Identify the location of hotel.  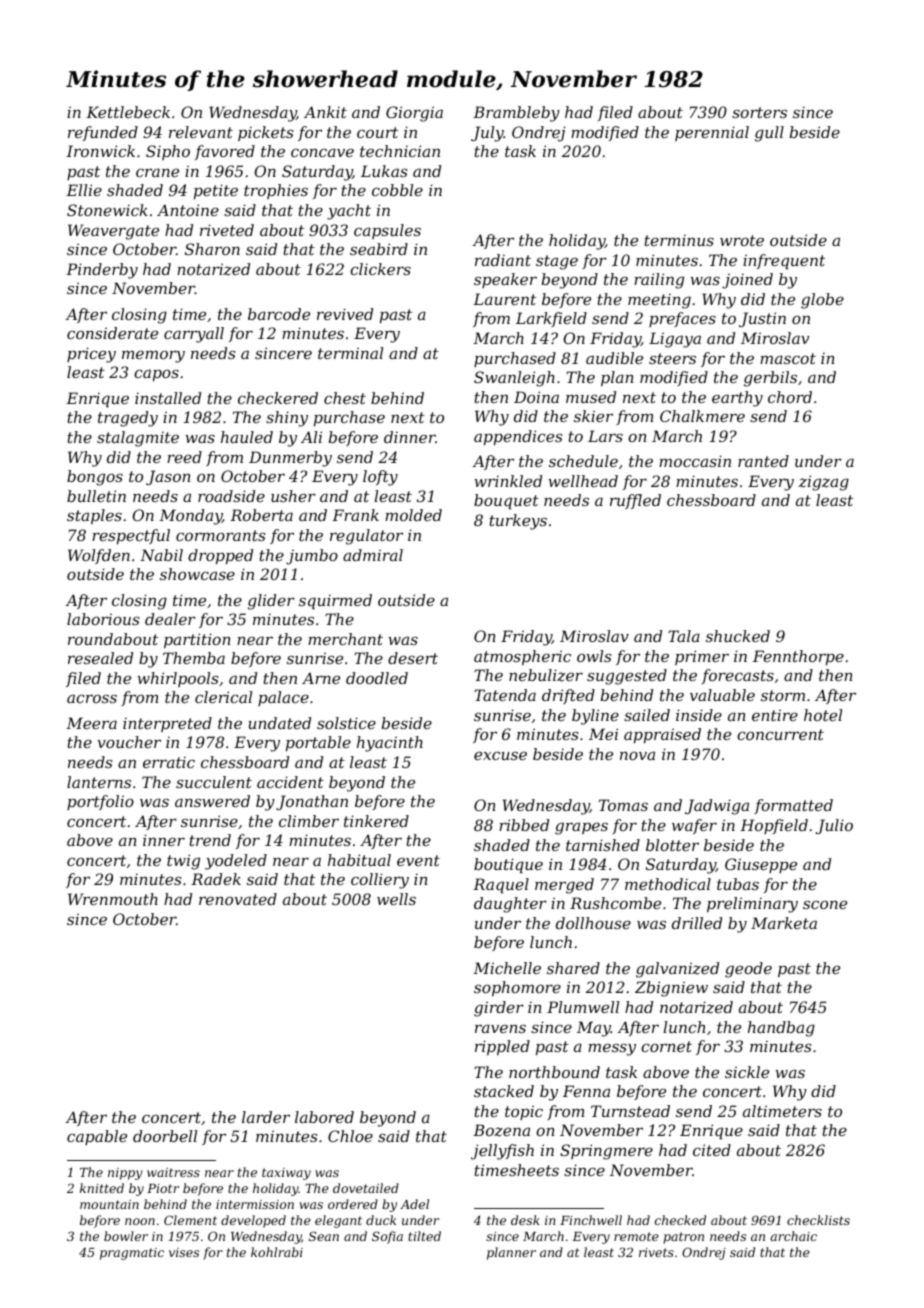
(823, 715).
